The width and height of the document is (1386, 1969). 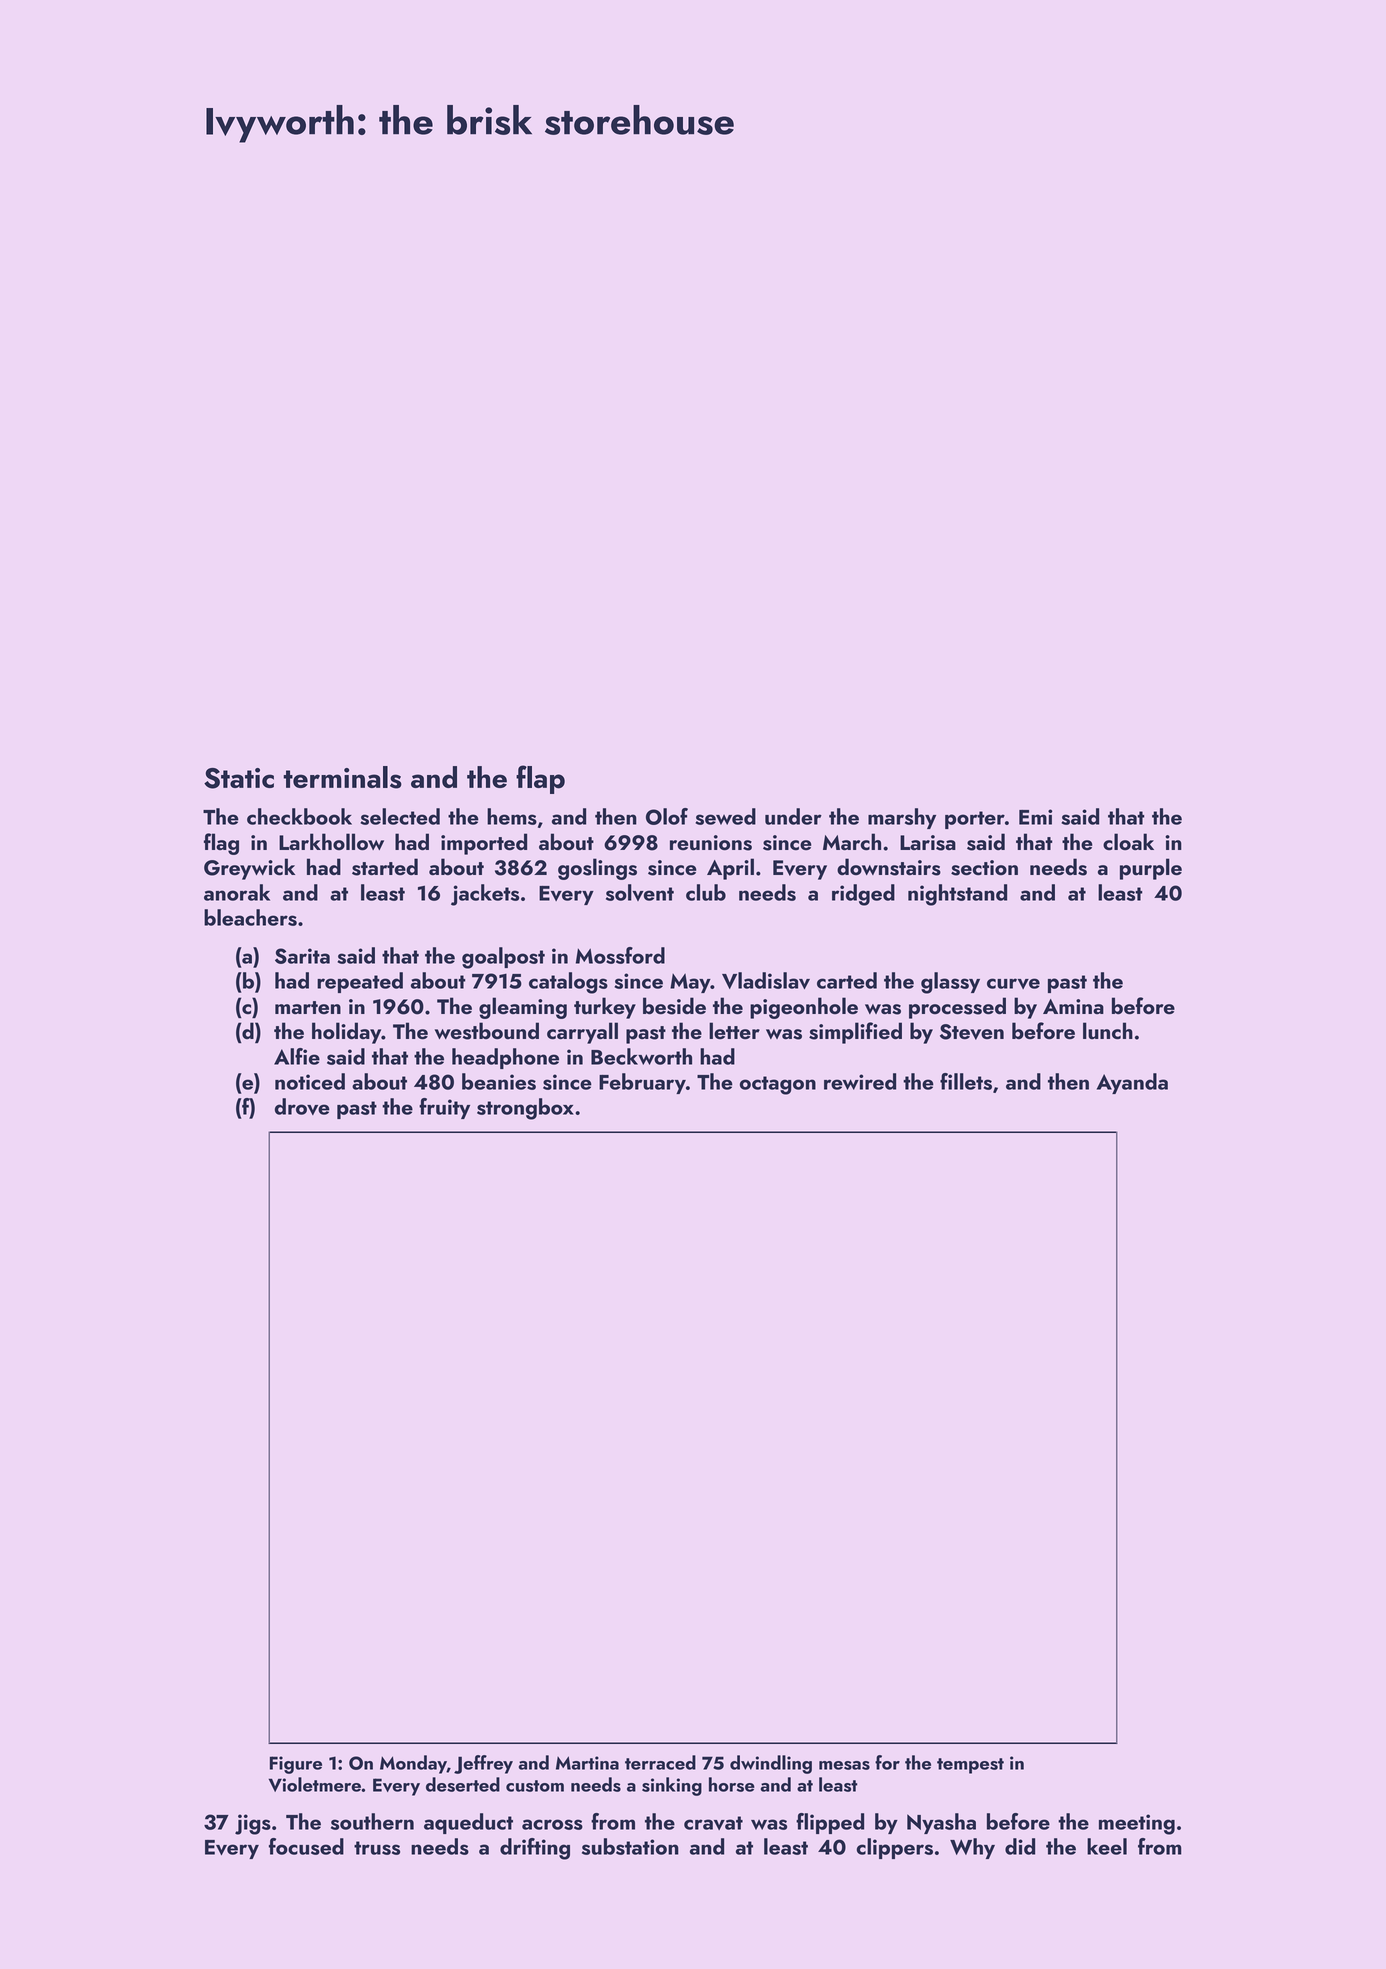 I want to click on drove, so click(x=302, y=1106).
